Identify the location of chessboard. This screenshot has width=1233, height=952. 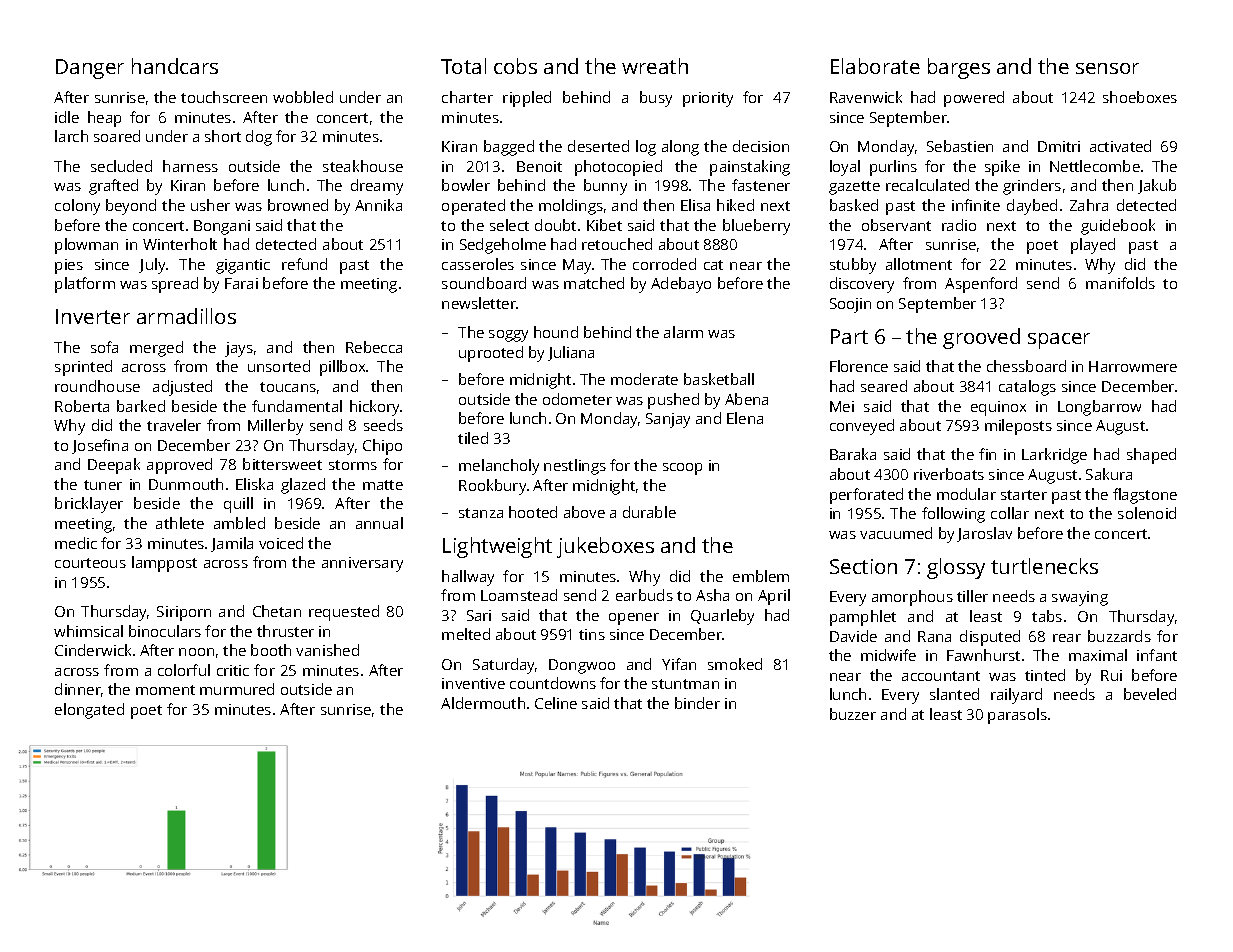
(1026, 366).
